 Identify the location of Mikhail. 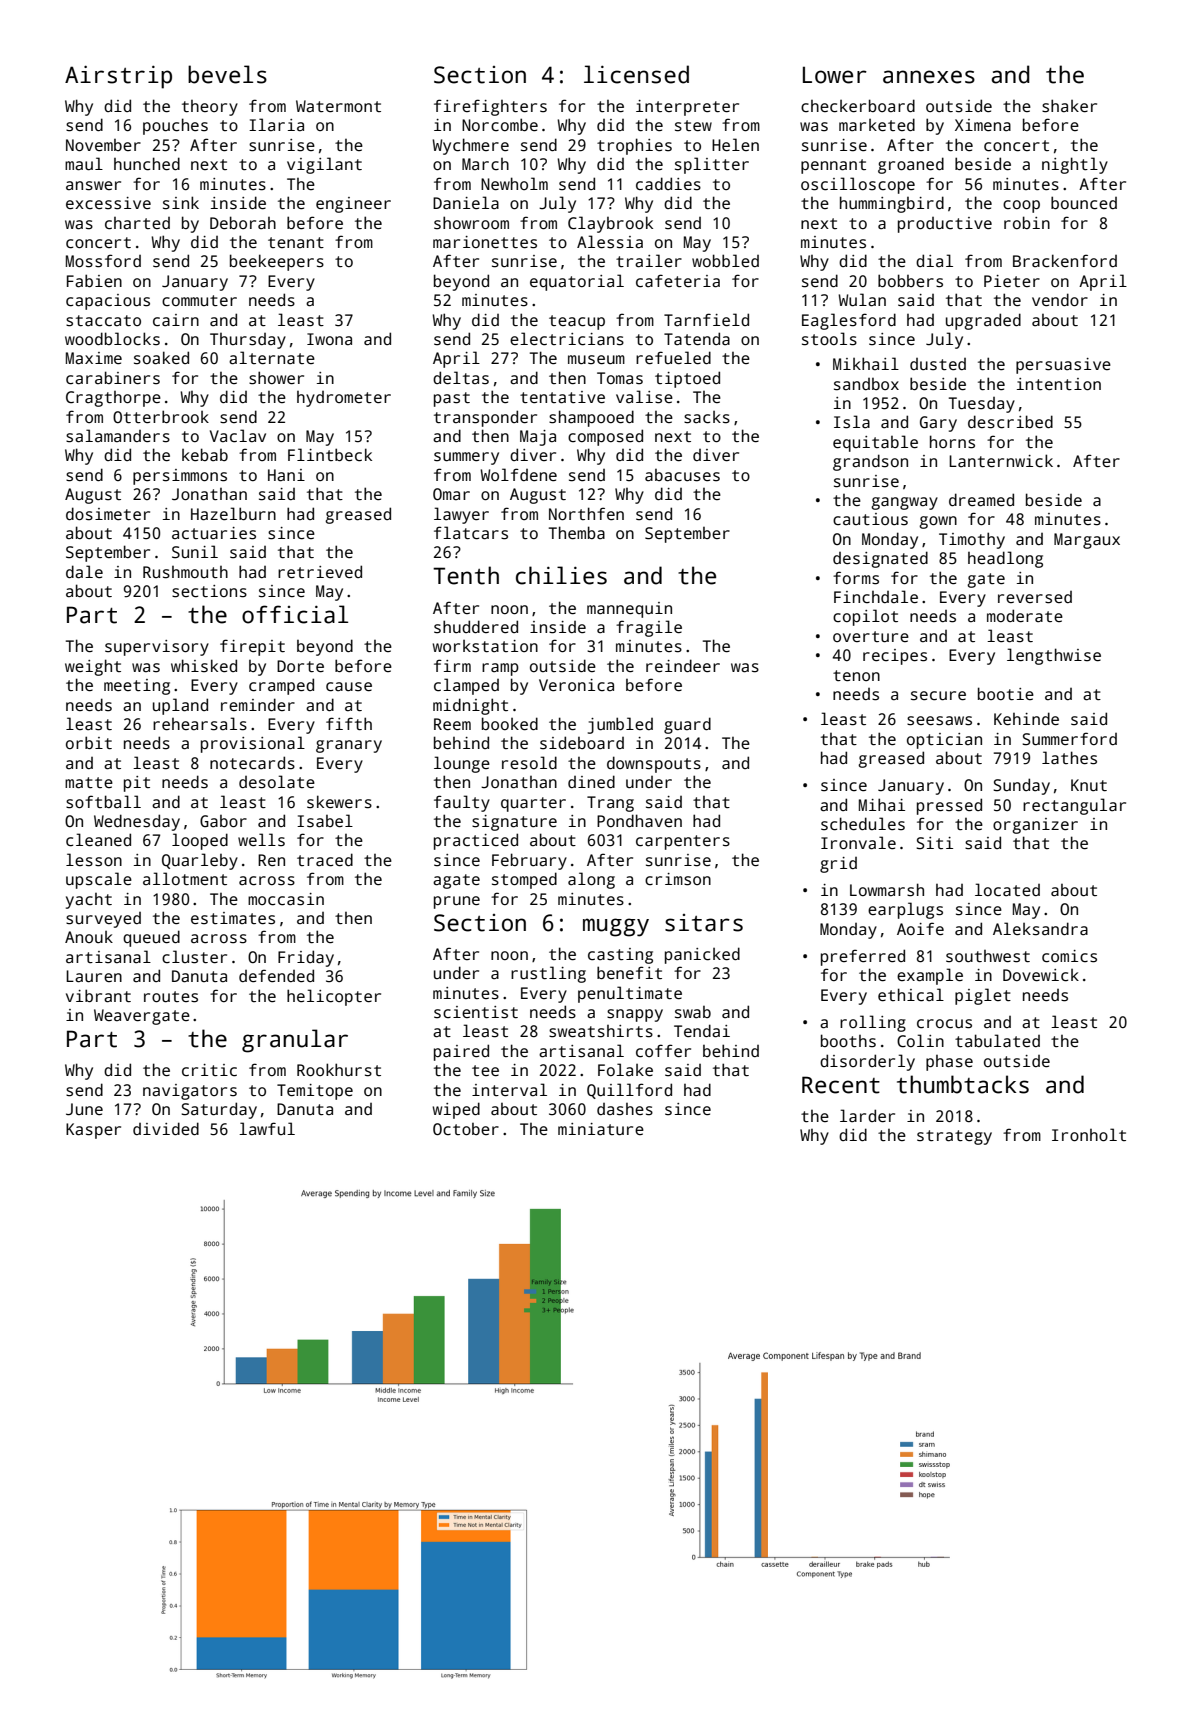
(866, 363).
